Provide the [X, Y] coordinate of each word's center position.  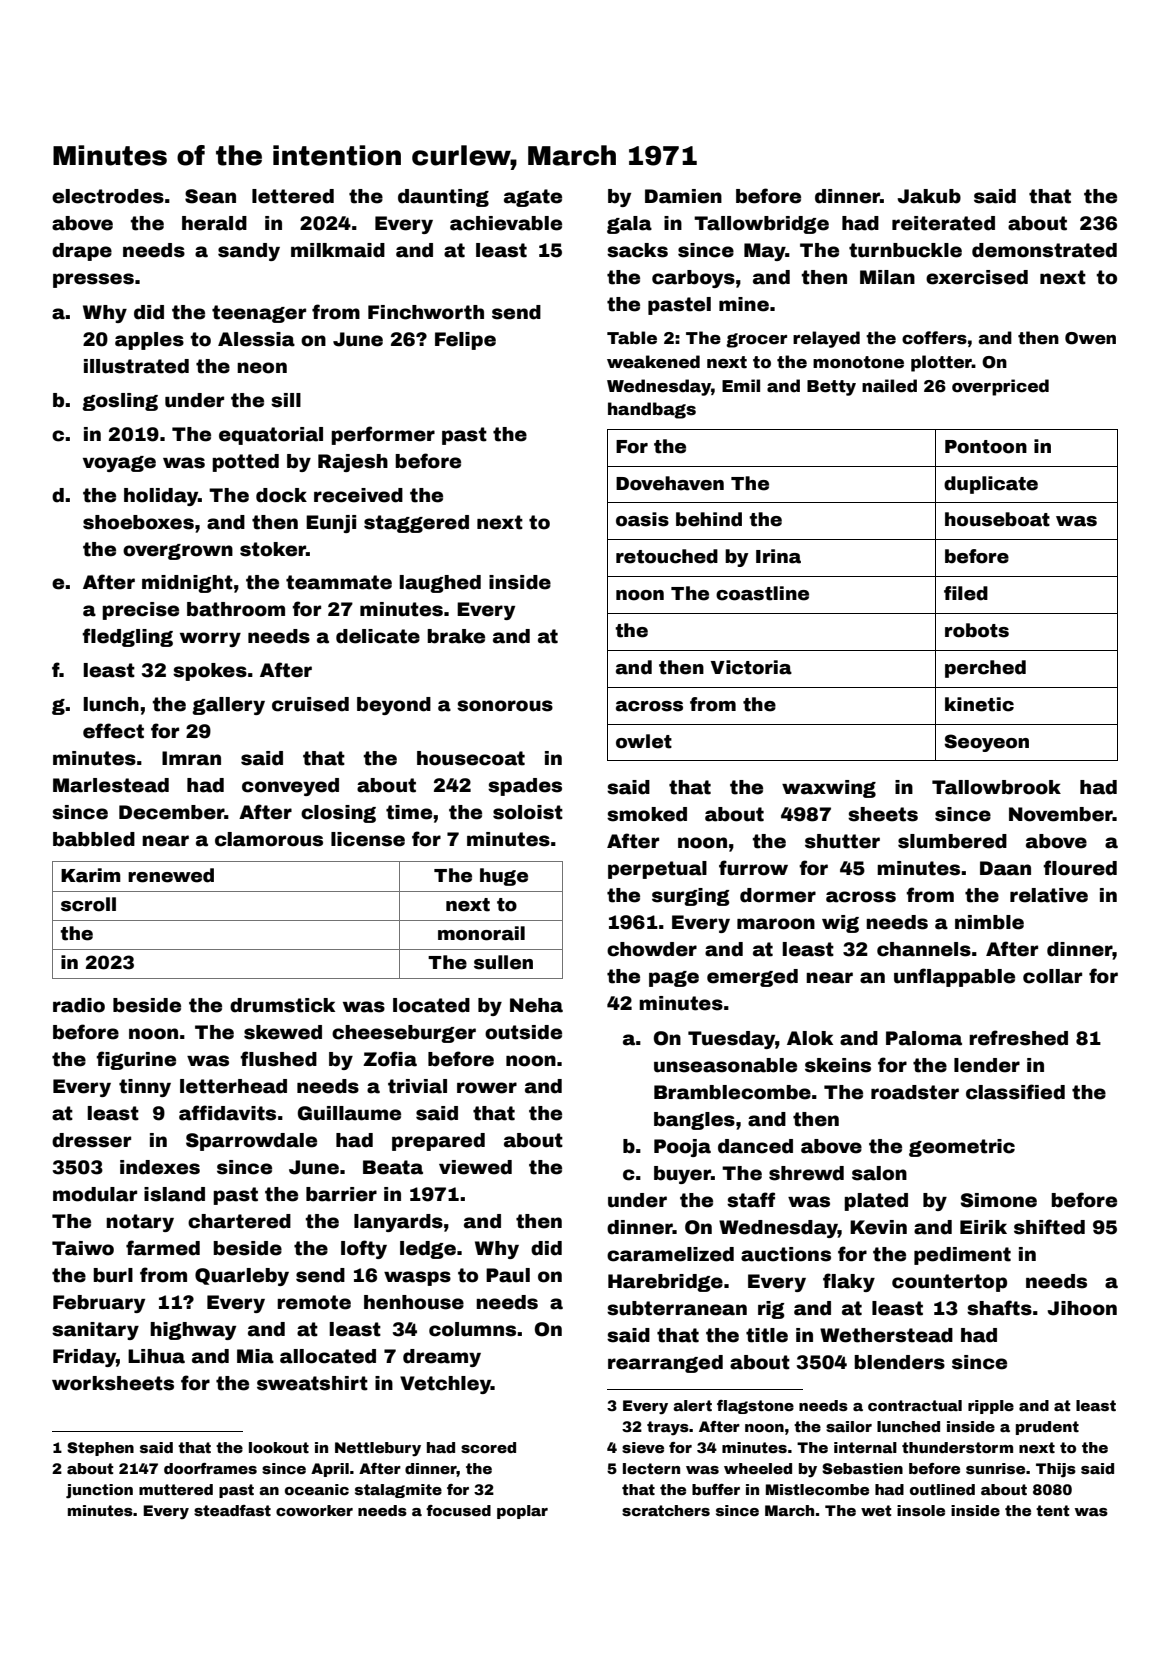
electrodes [108, 196]
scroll [88, 904]
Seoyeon [986, 743]
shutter [842, 841]
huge [504, 877]
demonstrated [1044, 250]
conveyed [290, 787]
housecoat [471, 758]
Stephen [100, 1449]
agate [533, 198]
